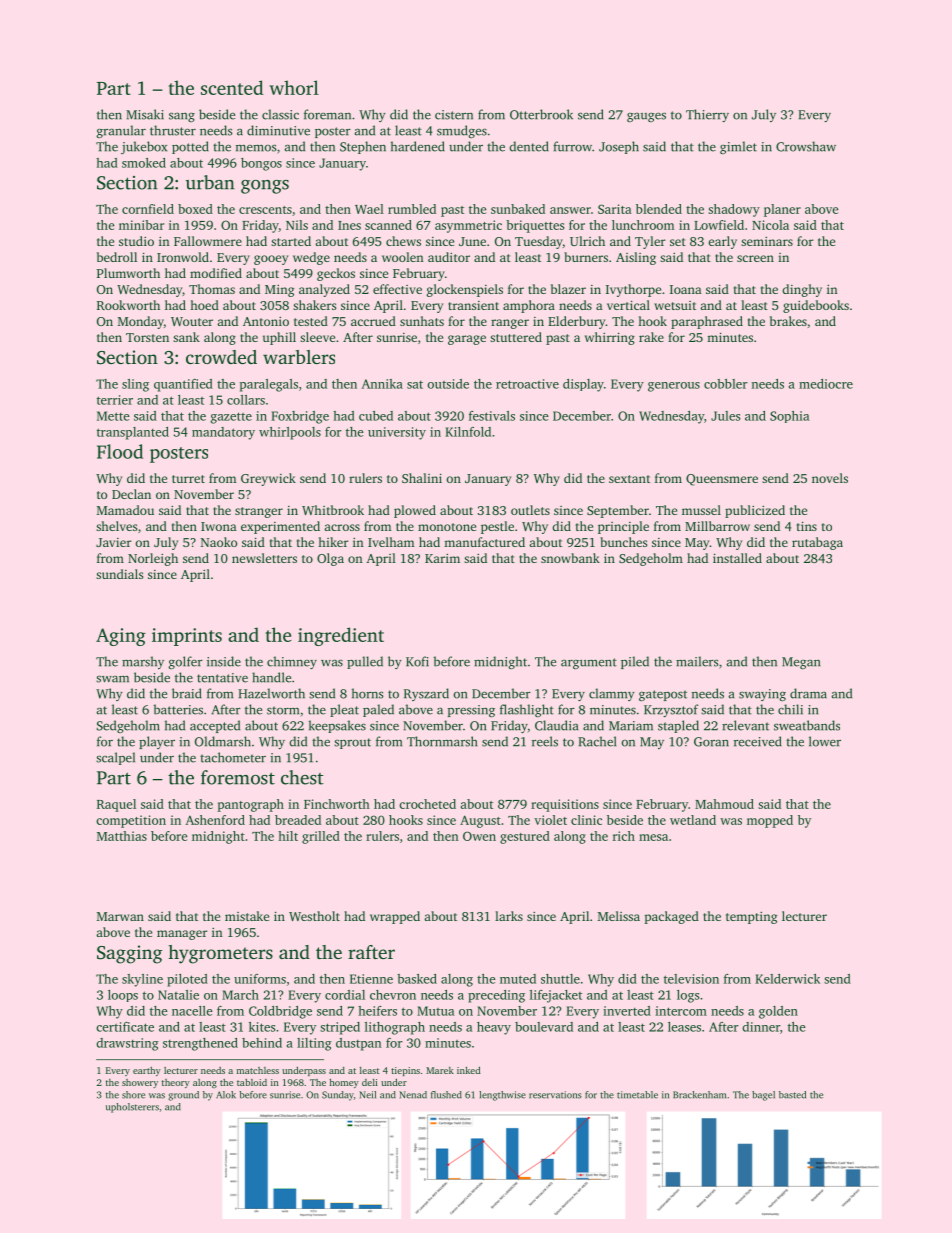 The height and width of the document is (1233, 952). Describe the element at coordinates (722, 242) in the document. I see `early` at that location.
